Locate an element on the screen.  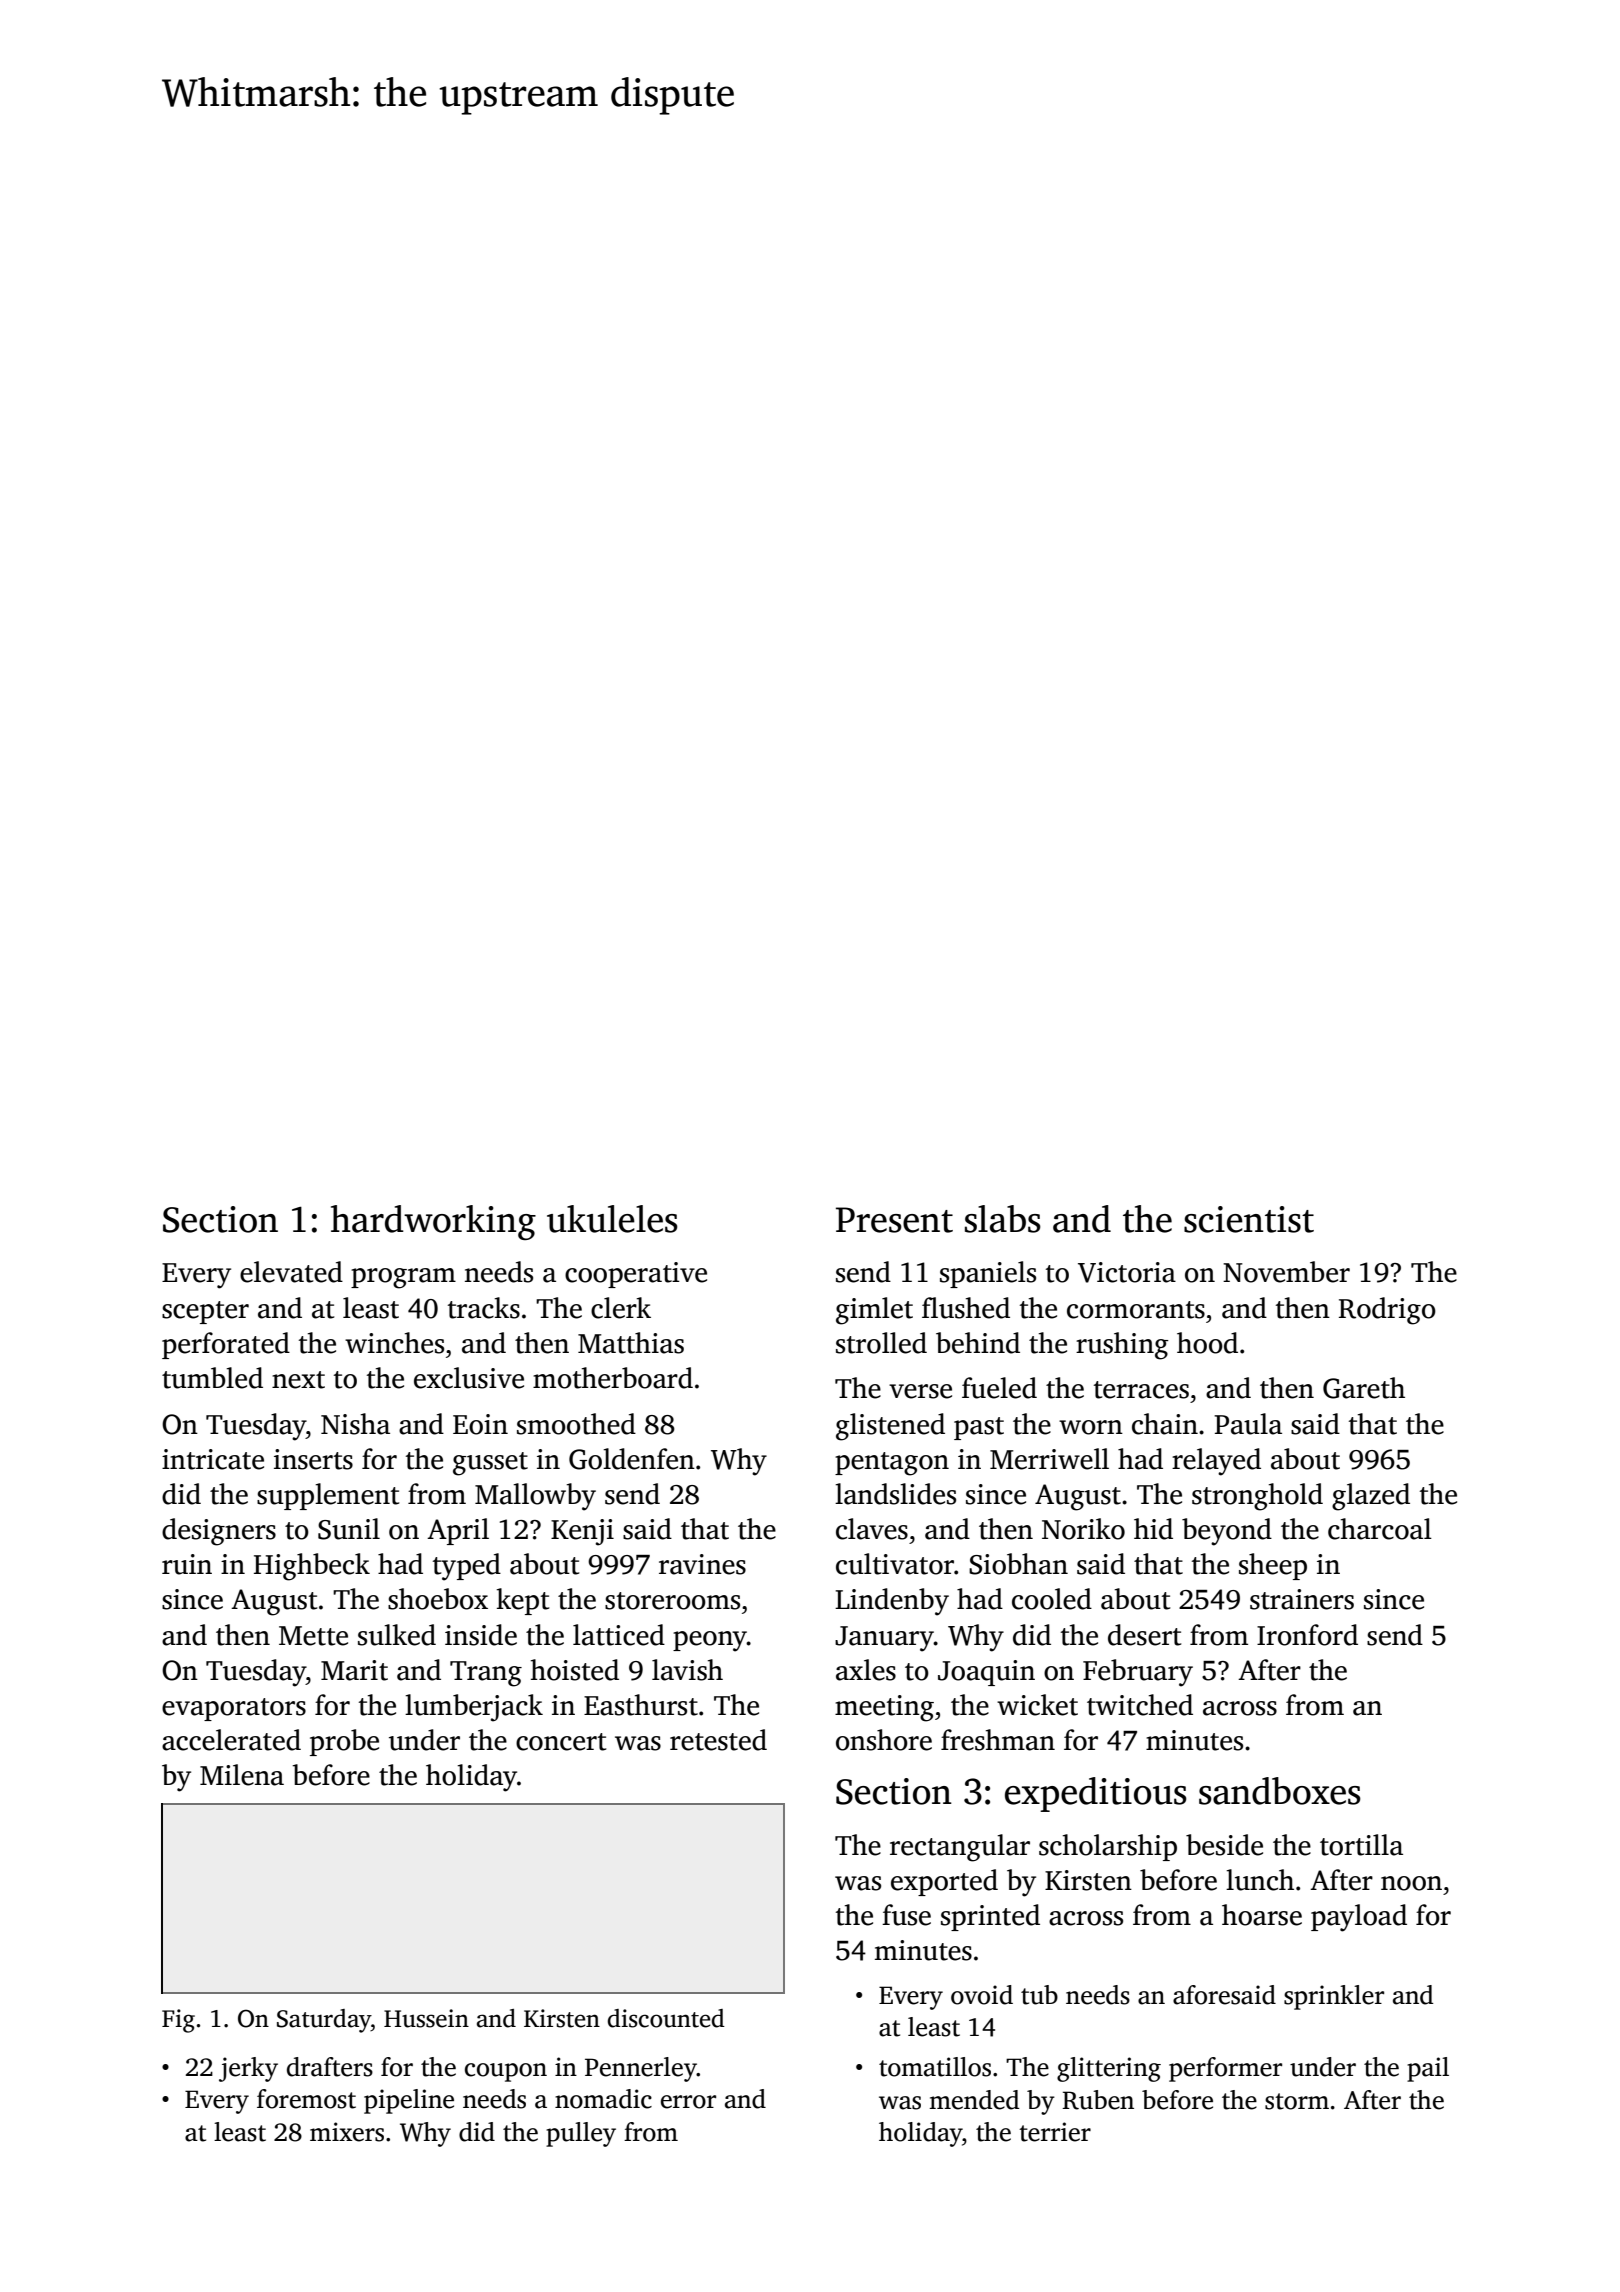
hoarse is located at coordinates (1262, 1915).
